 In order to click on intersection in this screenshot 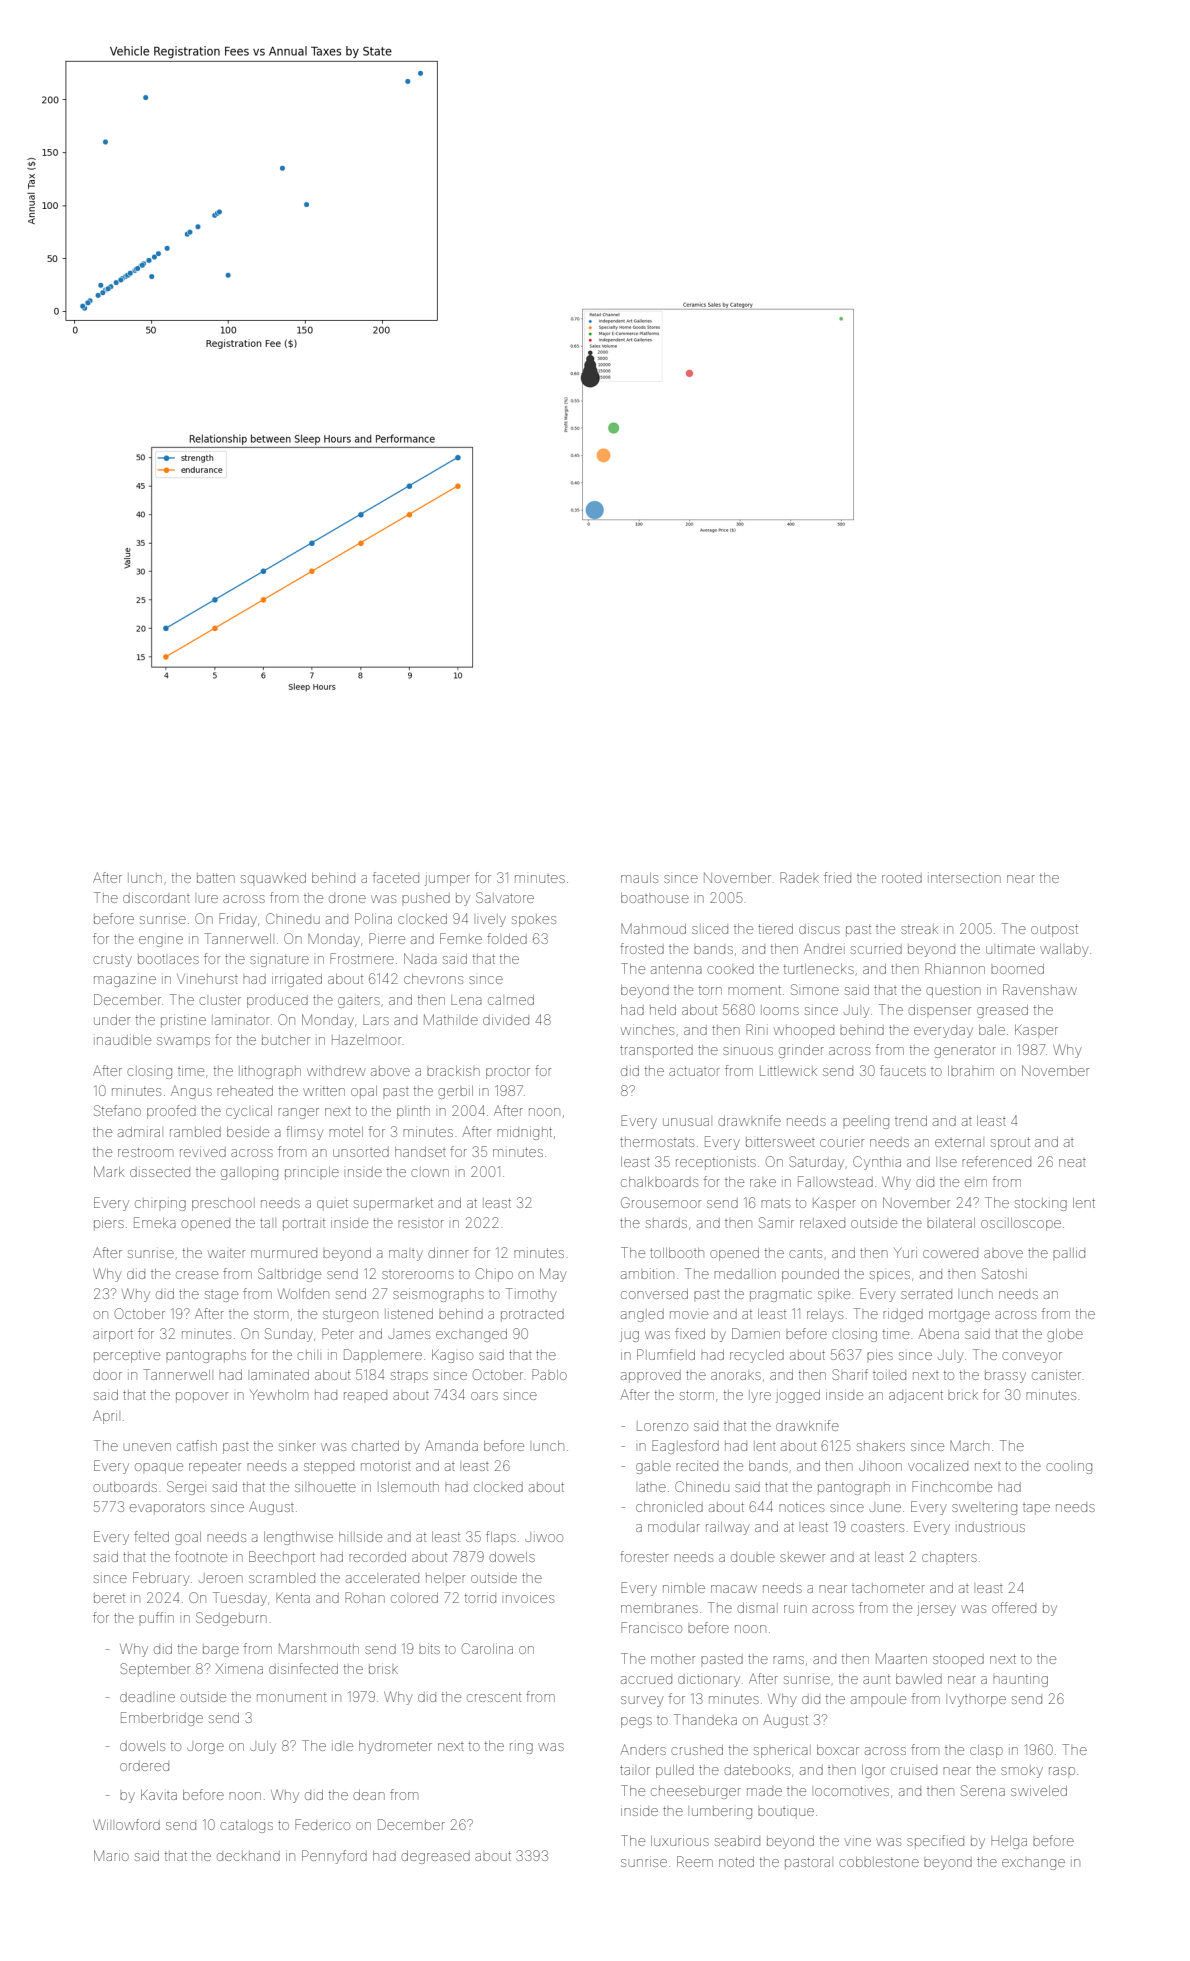, I will do `click(964, 878)`.
